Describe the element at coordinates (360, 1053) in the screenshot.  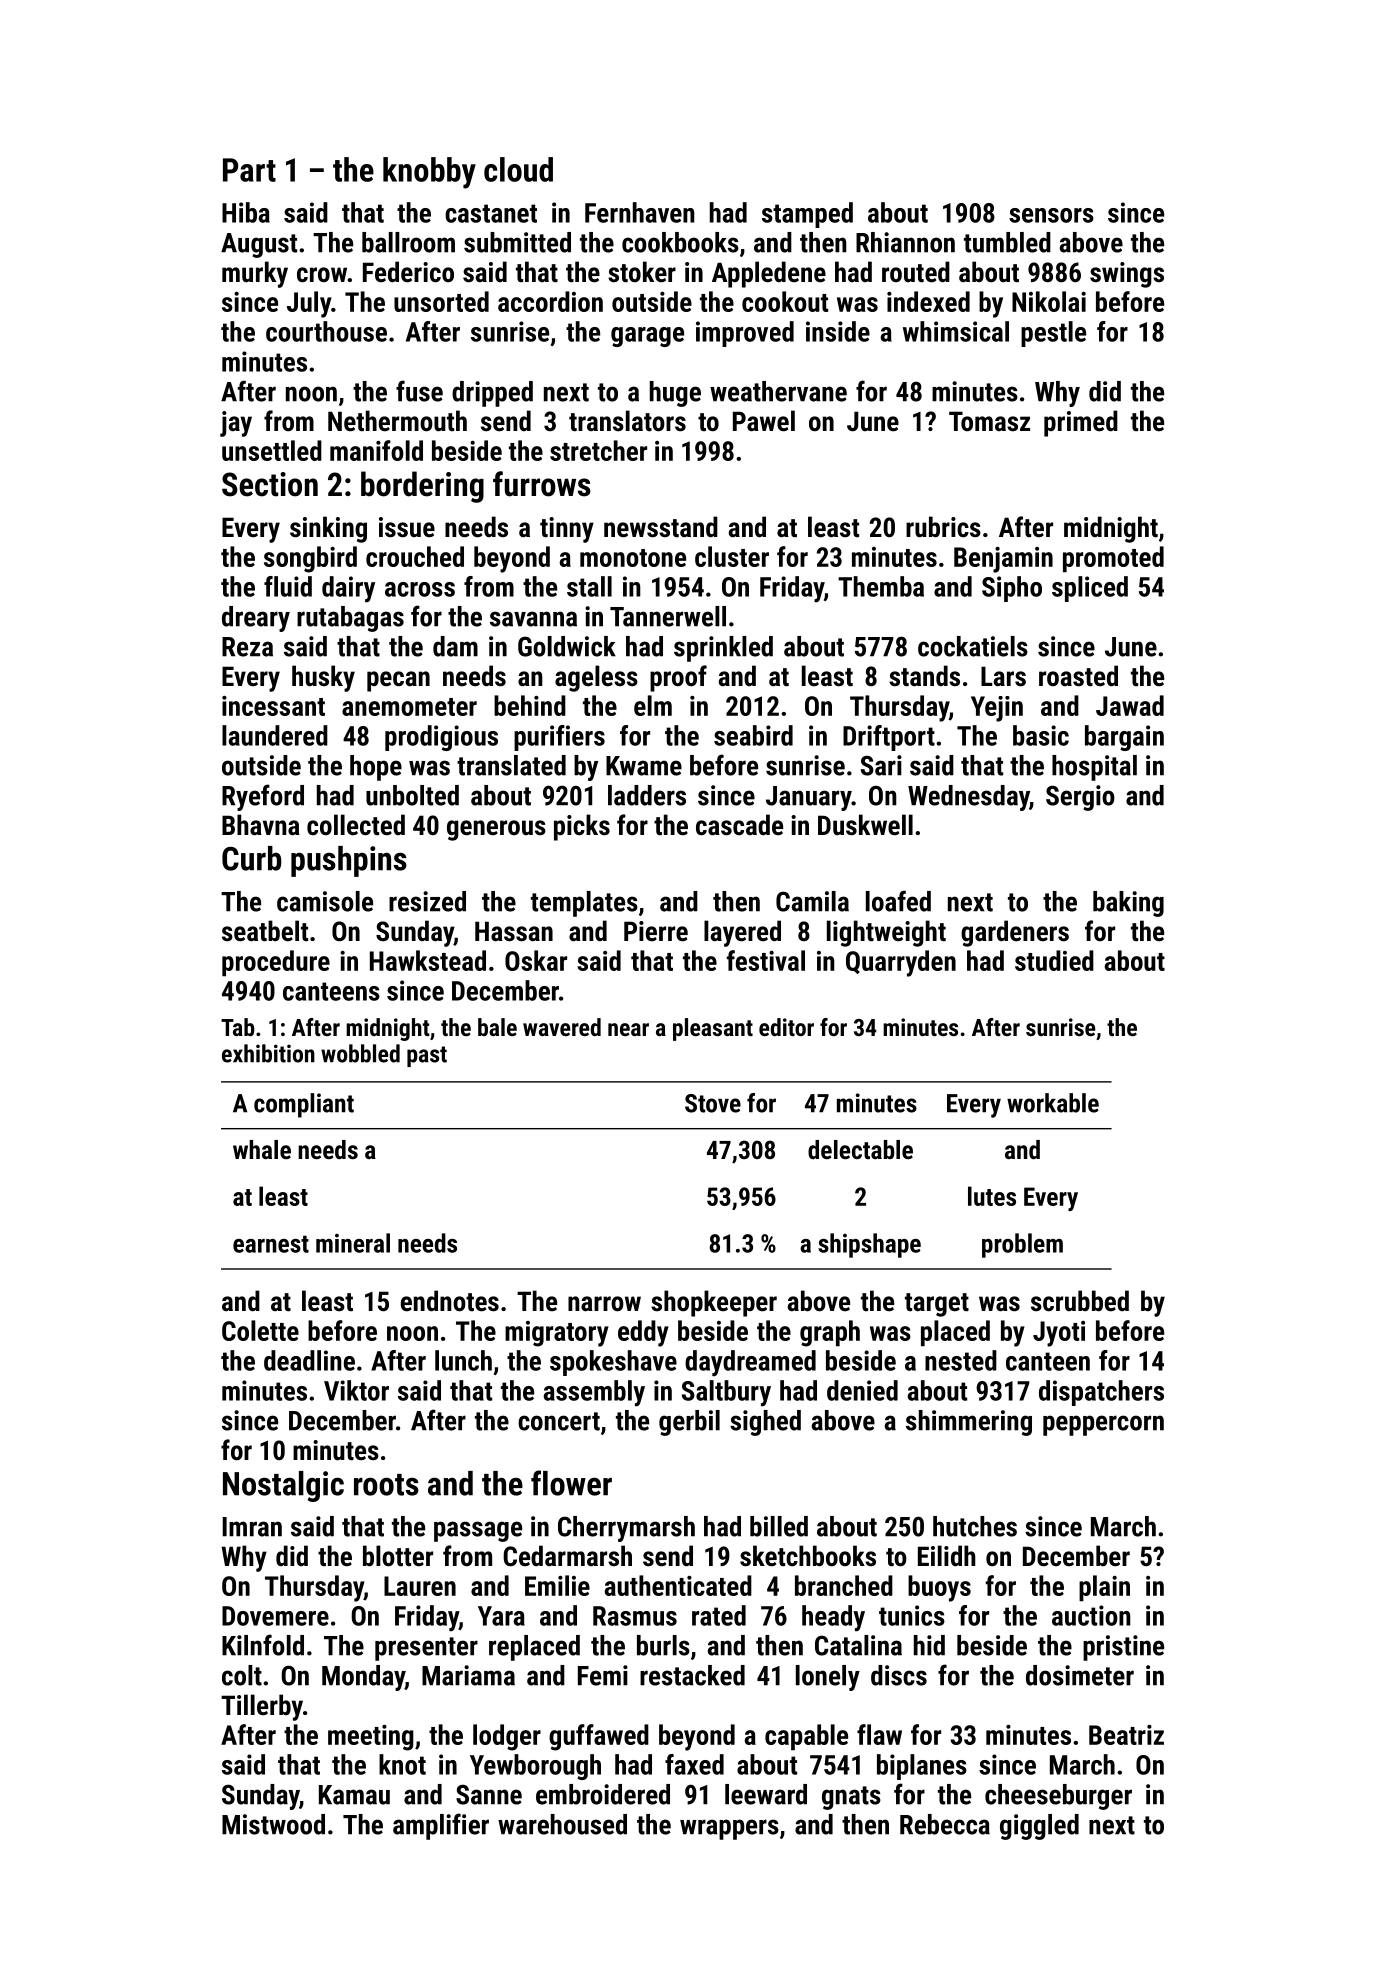
I see `wobbled` at that location.
